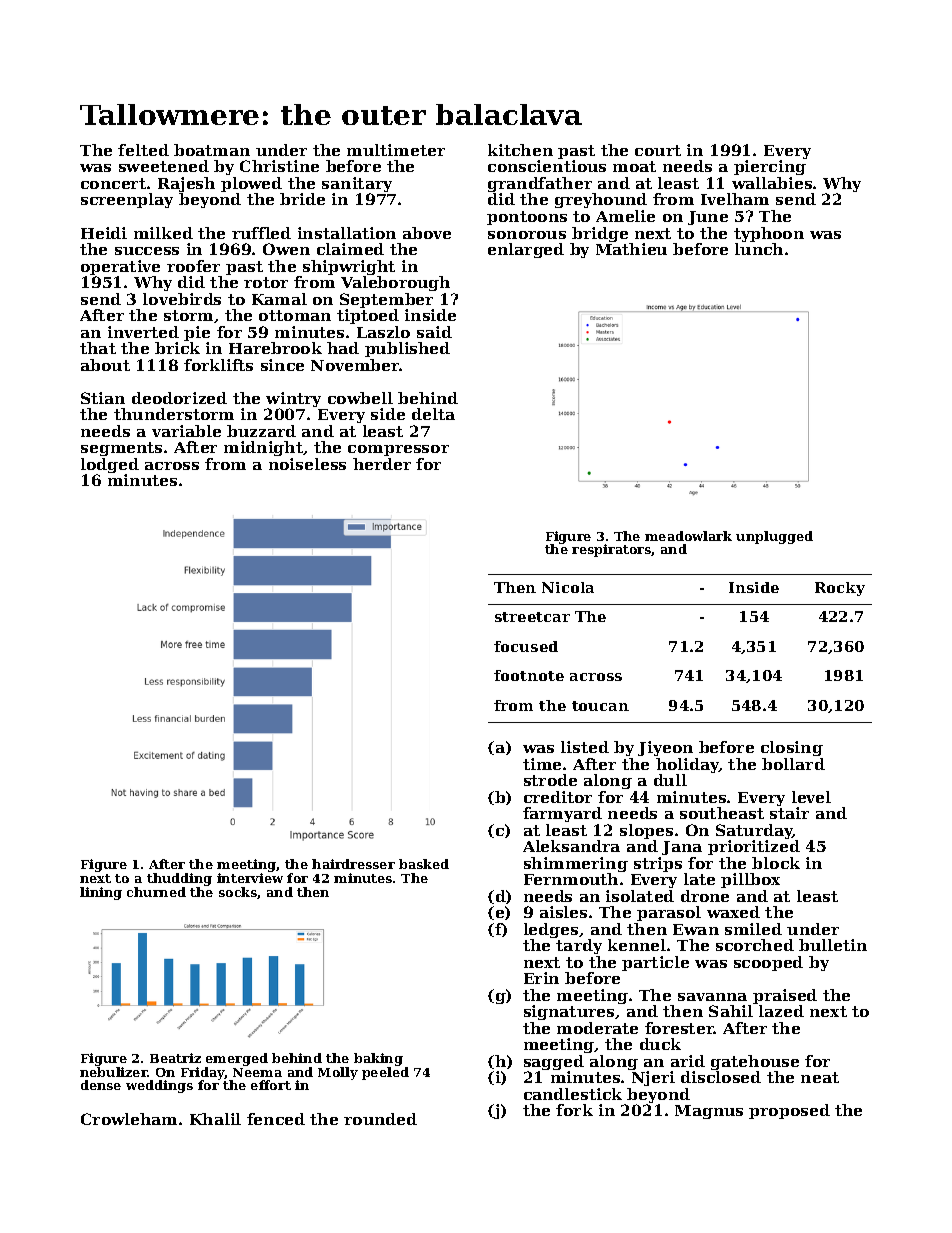 The image size is (952, 1233). I want to click on lining, so click(101, 893).
